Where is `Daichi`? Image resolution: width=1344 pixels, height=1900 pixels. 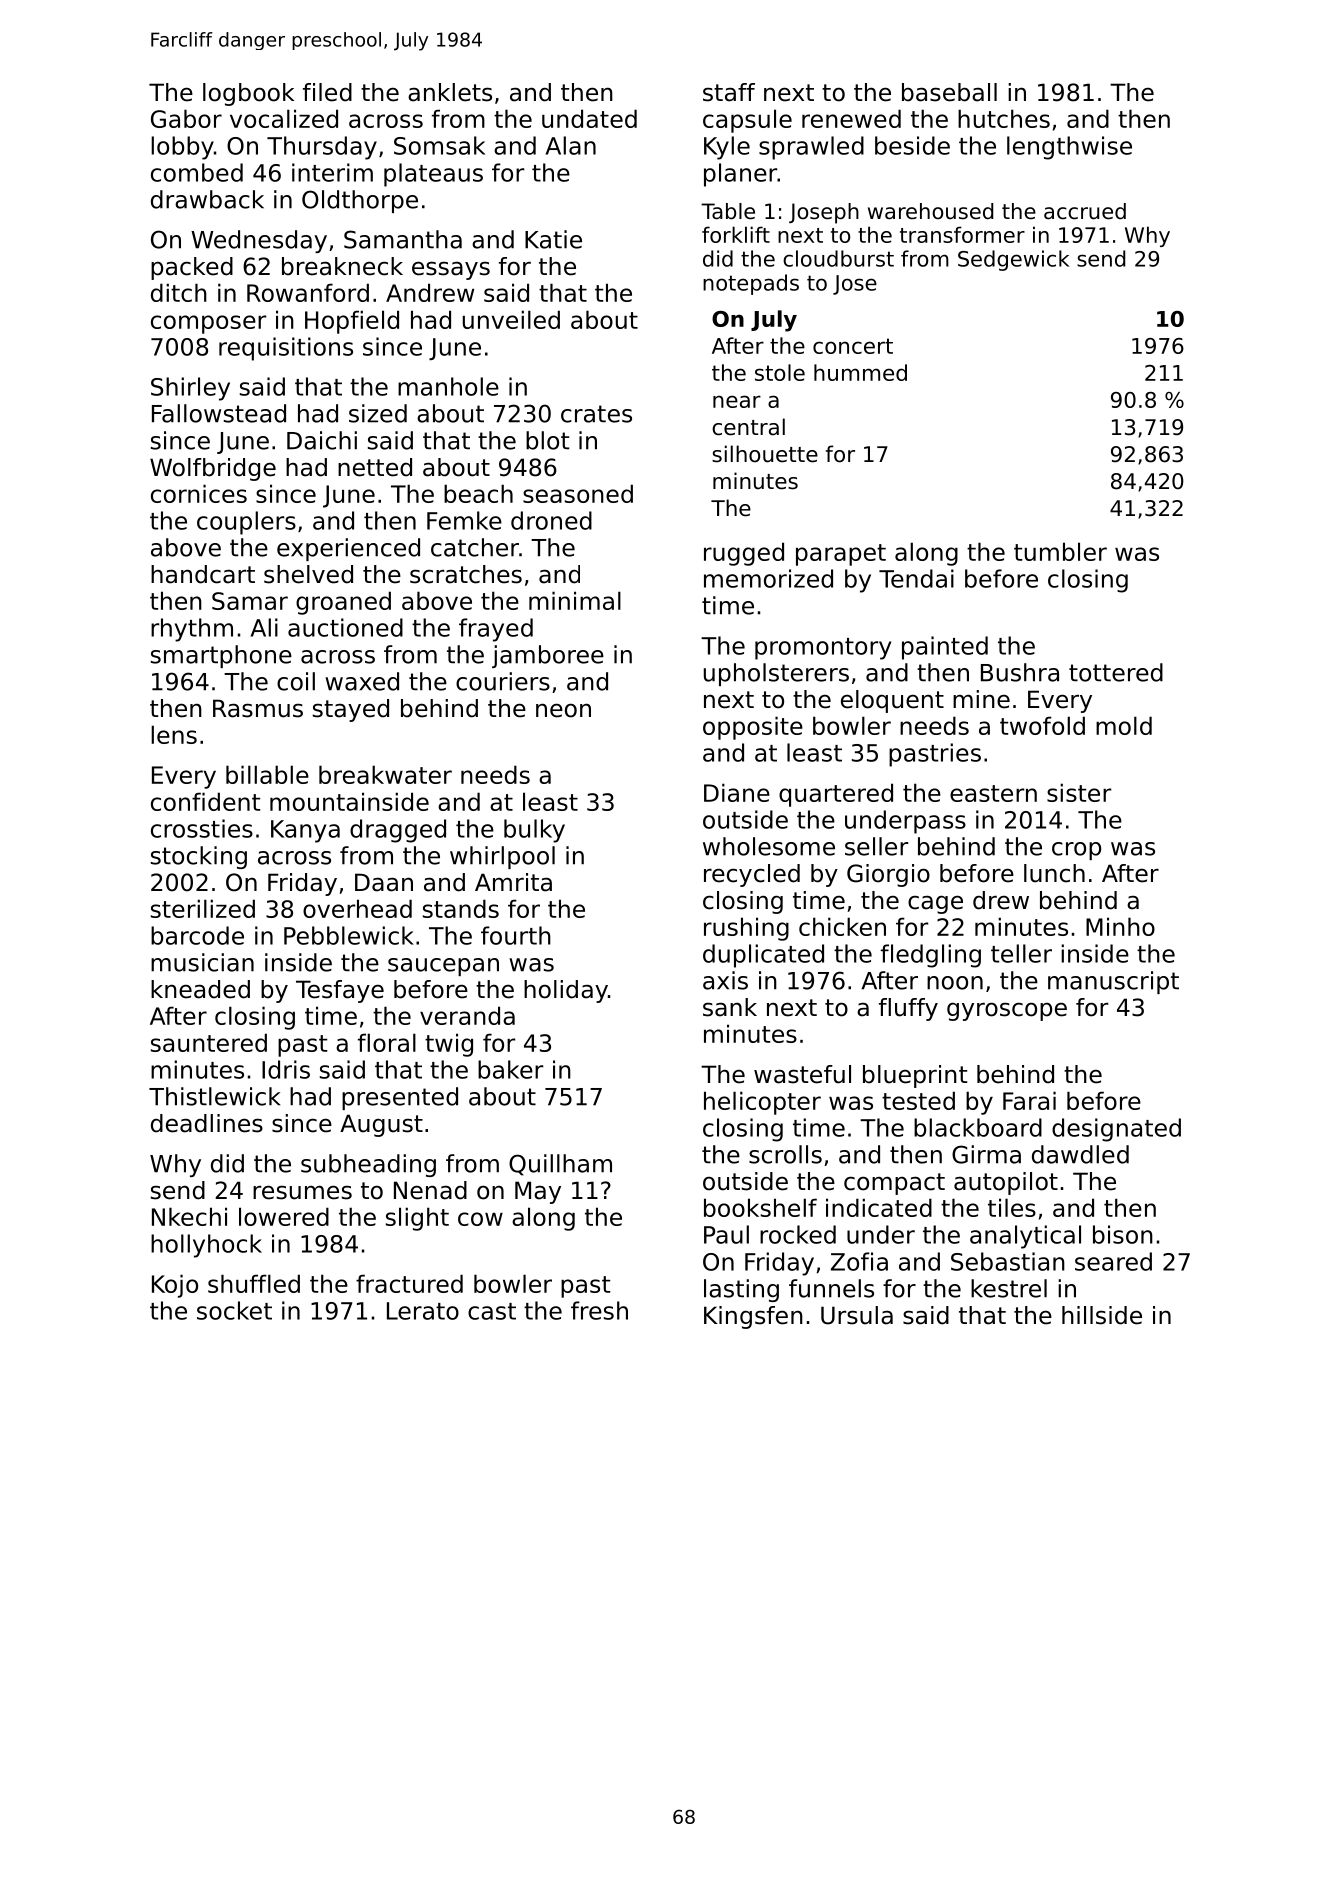 Daichi is located at coordinates (322, 440).
